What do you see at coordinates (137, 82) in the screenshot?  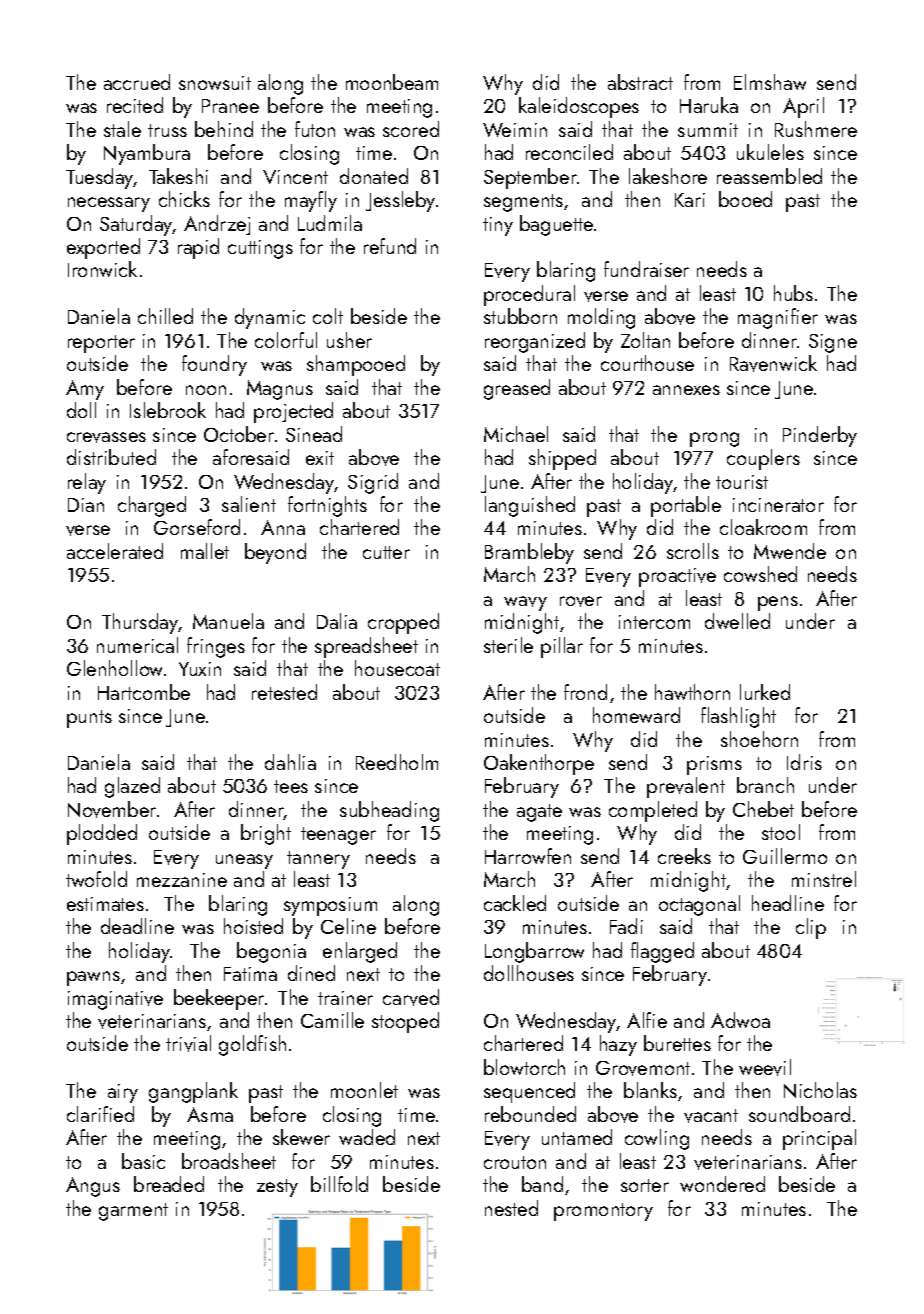 I see `accrued` at bounding box center [137, 82].
